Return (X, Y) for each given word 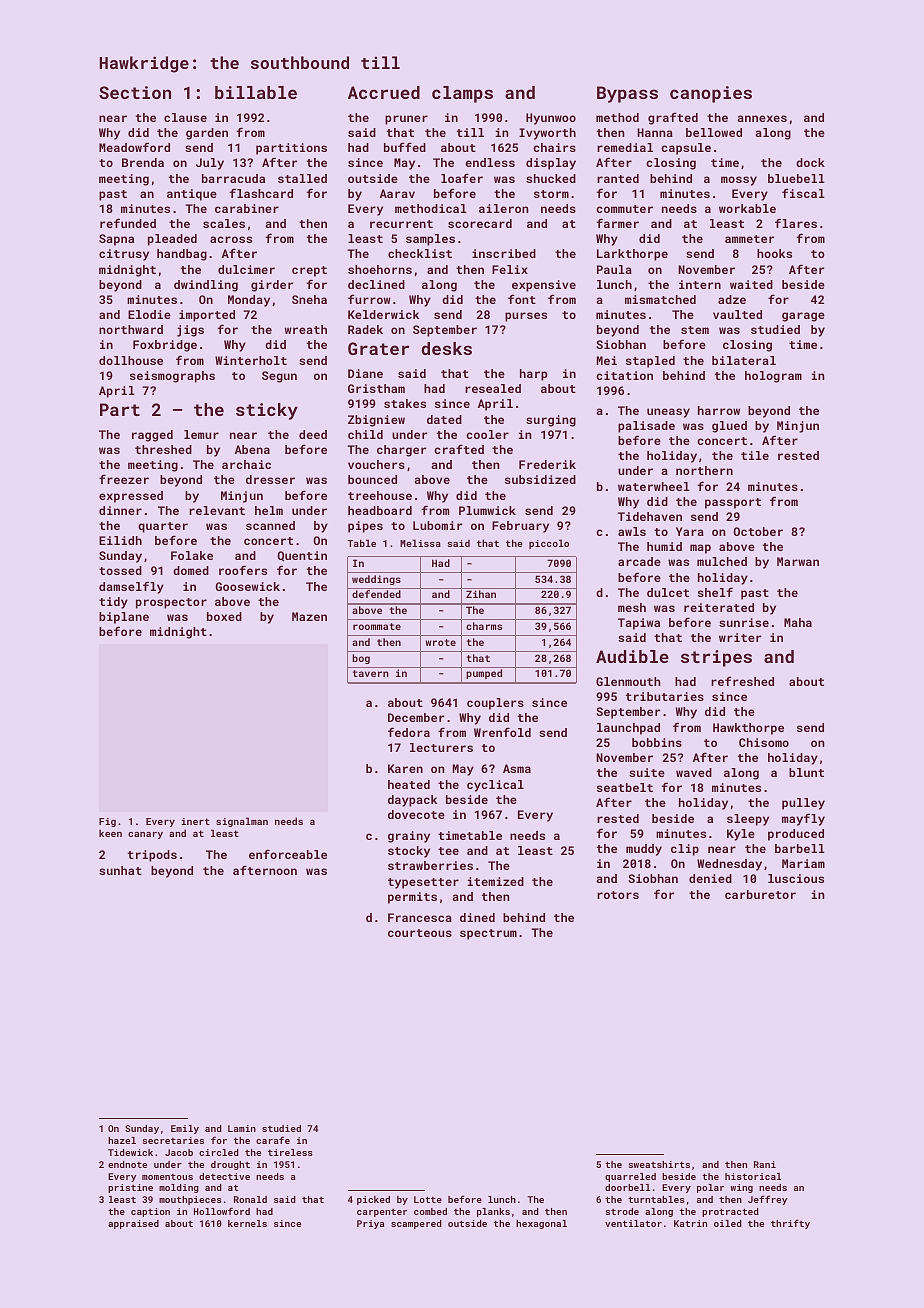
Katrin (690, 1223)
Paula (614, 269)
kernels (247, 1223)
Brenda (143, 162)
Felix (510, 269)
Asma (517, 768)
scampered (416, 1224)
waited (751, 284)
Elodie (149, 314)
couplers (495, 704)
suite (647, 772)
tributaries (665, 696)
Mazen (309, 616)
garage (803, 317)
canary (145, 835)
